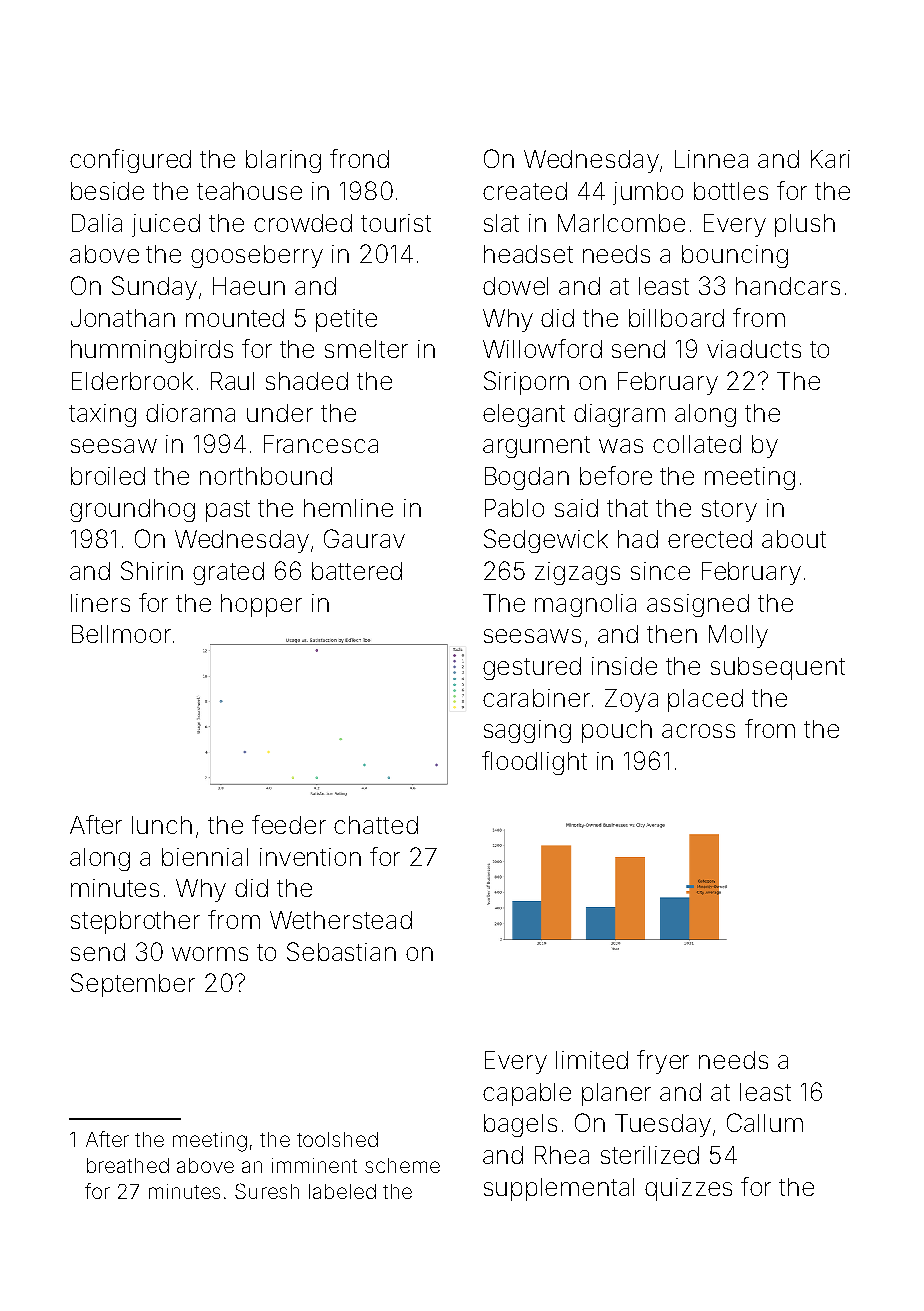 The height and width of the page is (1311, 924). I want to click on about, so click(794, 539).
